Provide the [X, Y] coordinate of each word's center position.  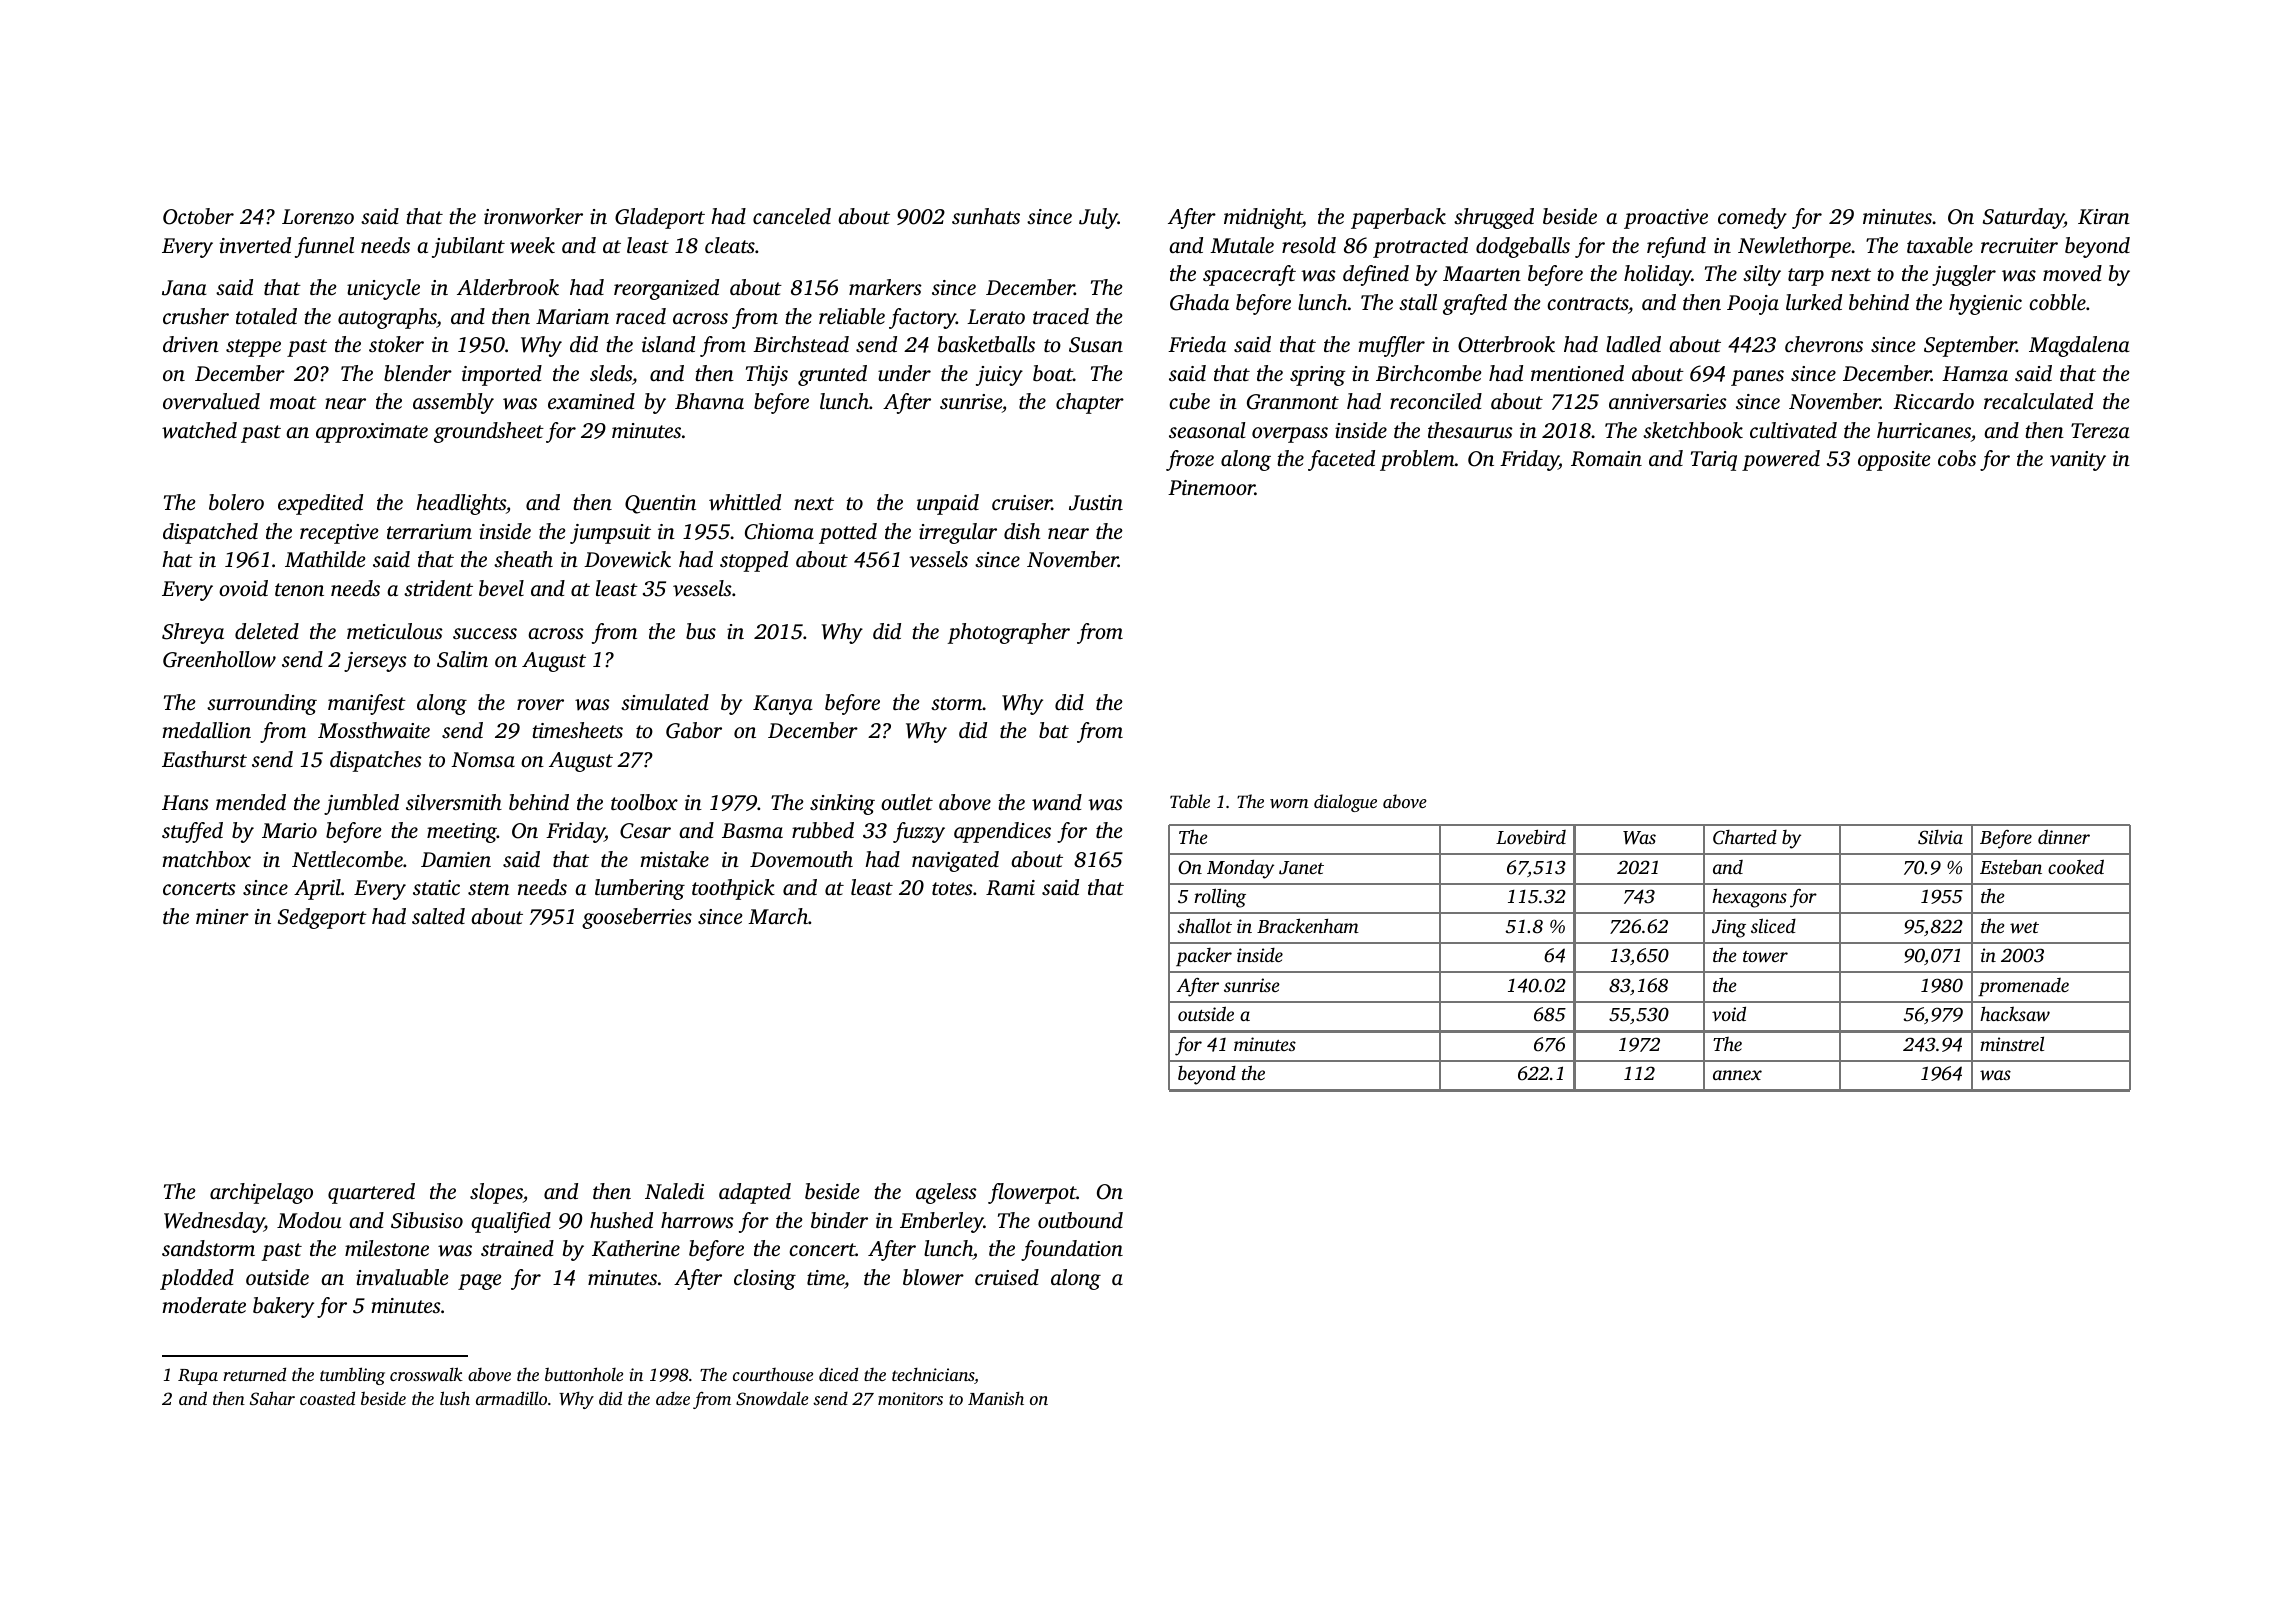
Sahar [272, 1398]
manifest [367, 704]
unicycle [383, 289]
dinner [2064, 836]
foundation [1072, 1250]
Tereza [2100, 431]
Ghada [1199, 302]
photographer [1008, 633]
